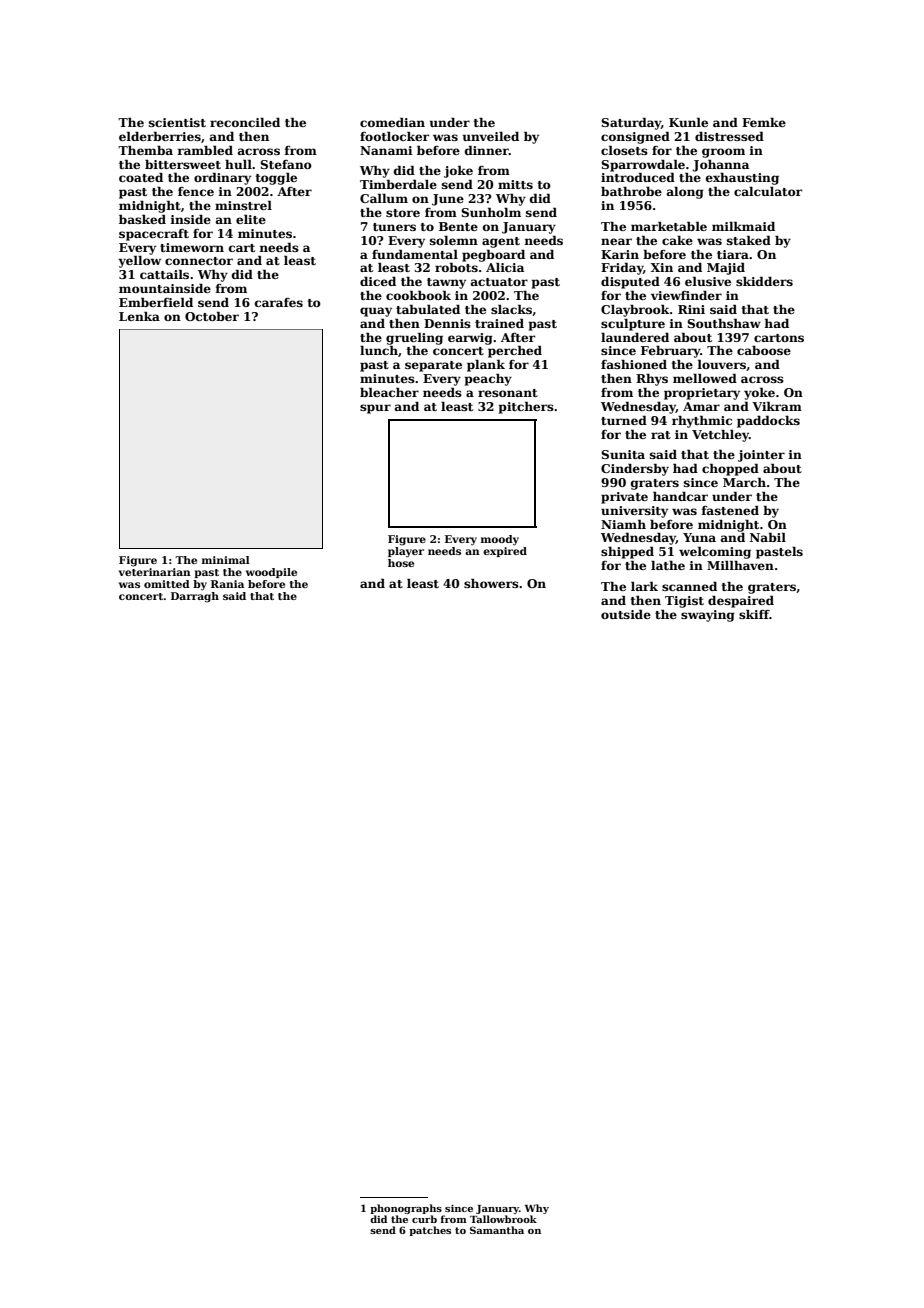 This screenshot has height=1308, width=924. What do you see at coordinates (424, 1219) in the screenshot?
I see `curb` at bounding box center [424, 1219].
